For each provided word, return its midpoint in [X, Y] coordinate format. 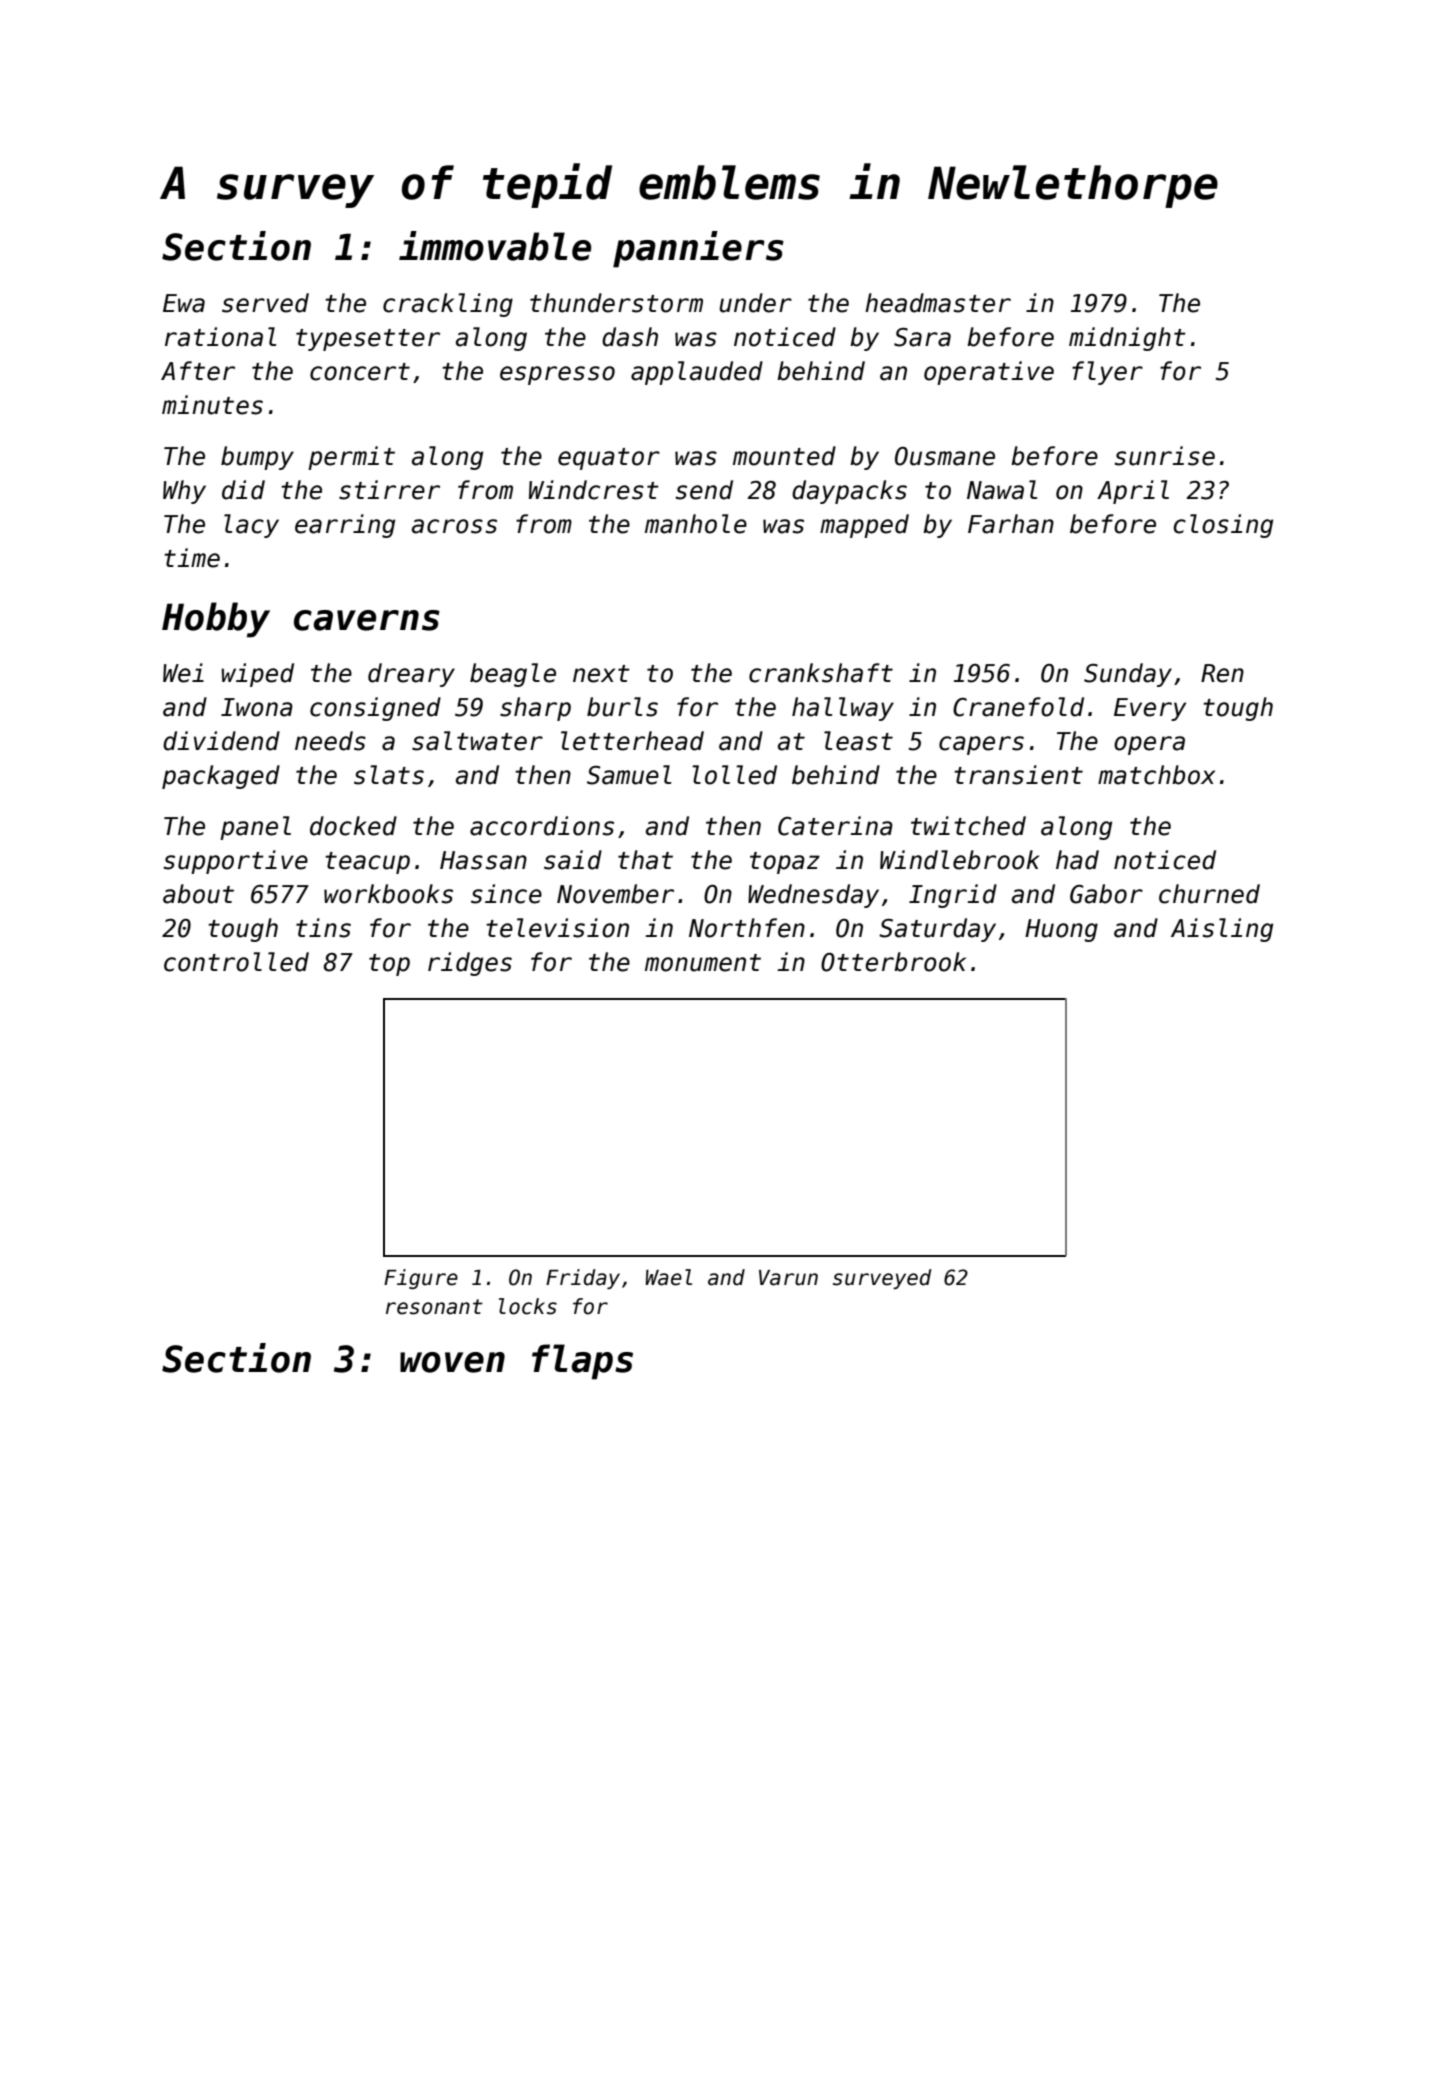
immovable [495, 246]
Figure [421, 1279]
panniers [698, 249]
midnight [1127, 339]
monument [703, 963]
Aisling [1222, 930]
